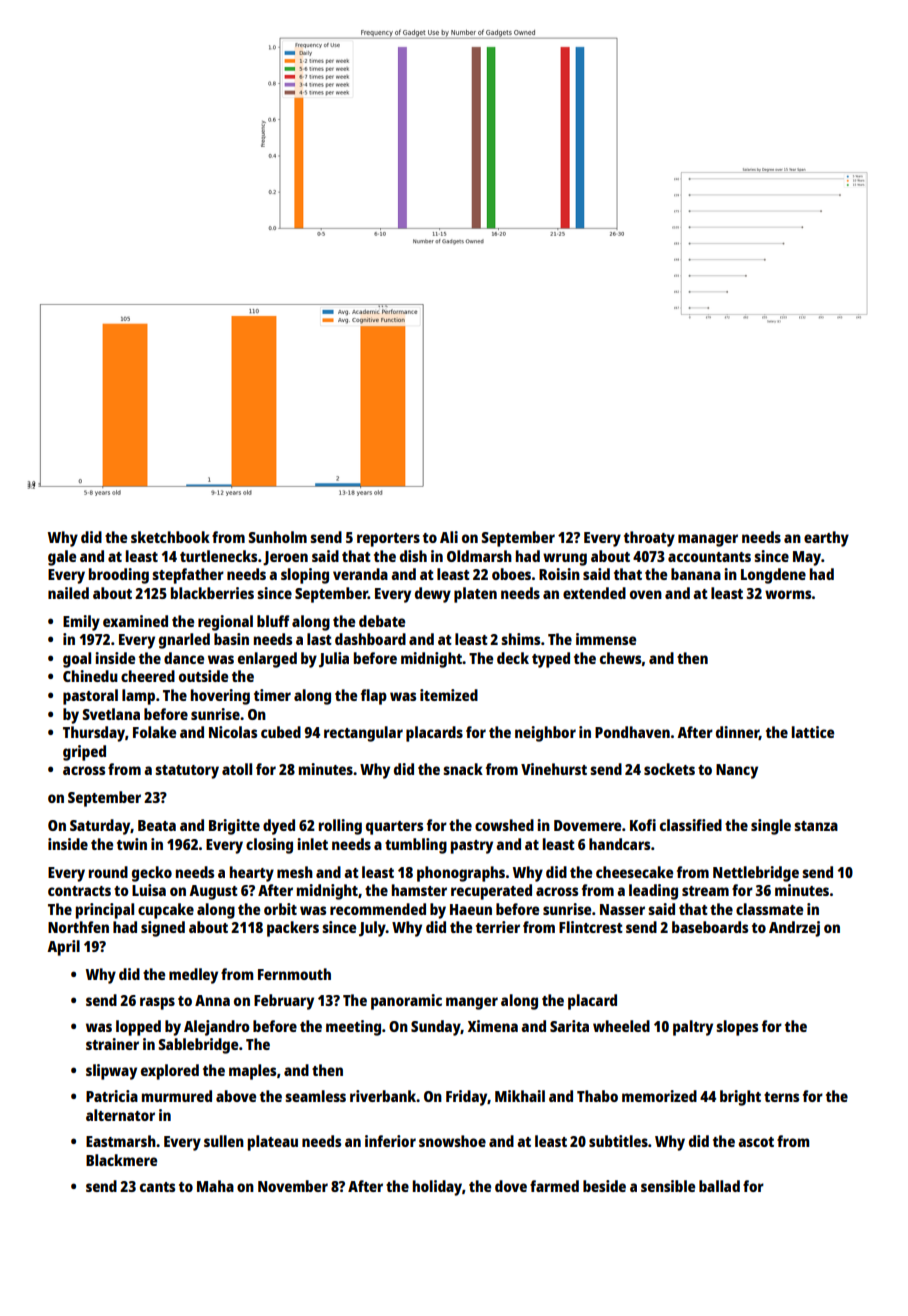 Image resolution: width=908 pixels, height=1316 pixels. I want to click on dinner, so click(737, 733).
